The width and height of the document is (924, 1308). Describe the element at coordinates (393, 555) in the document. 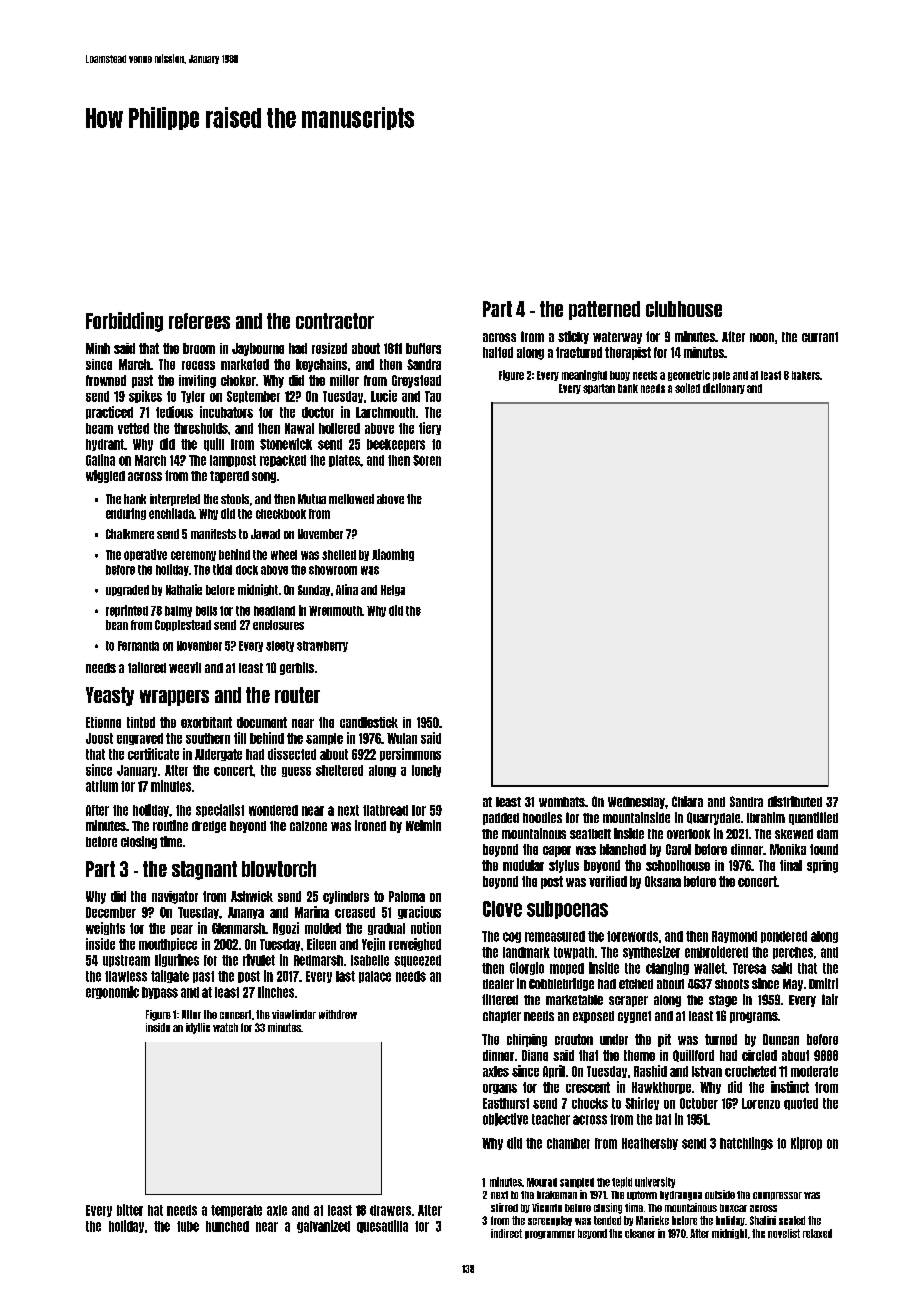

I see `Xiaoming` at that location.
